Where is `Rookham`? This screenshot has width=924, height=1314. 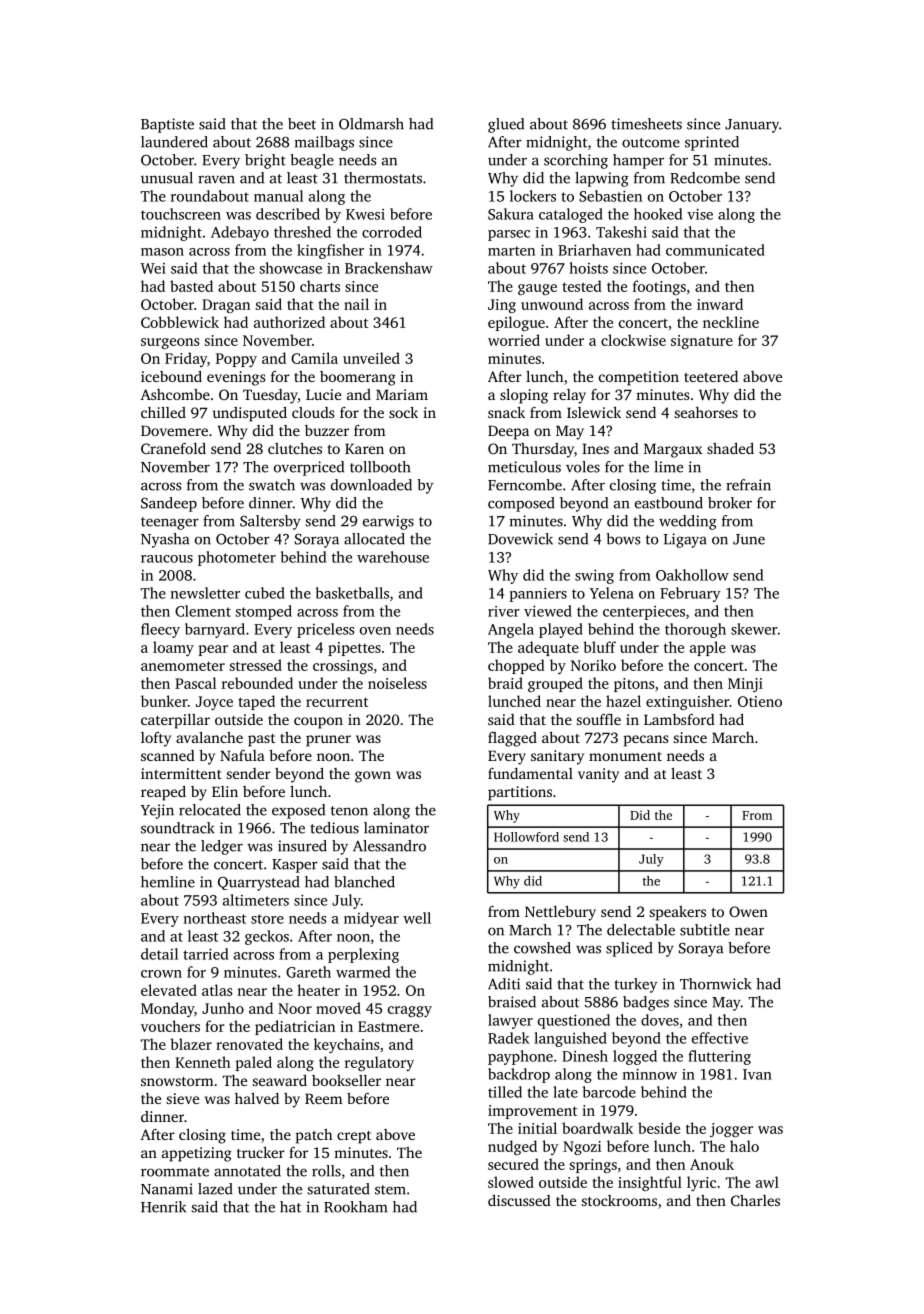
Rookham is located at coordinates (355, 1207).
